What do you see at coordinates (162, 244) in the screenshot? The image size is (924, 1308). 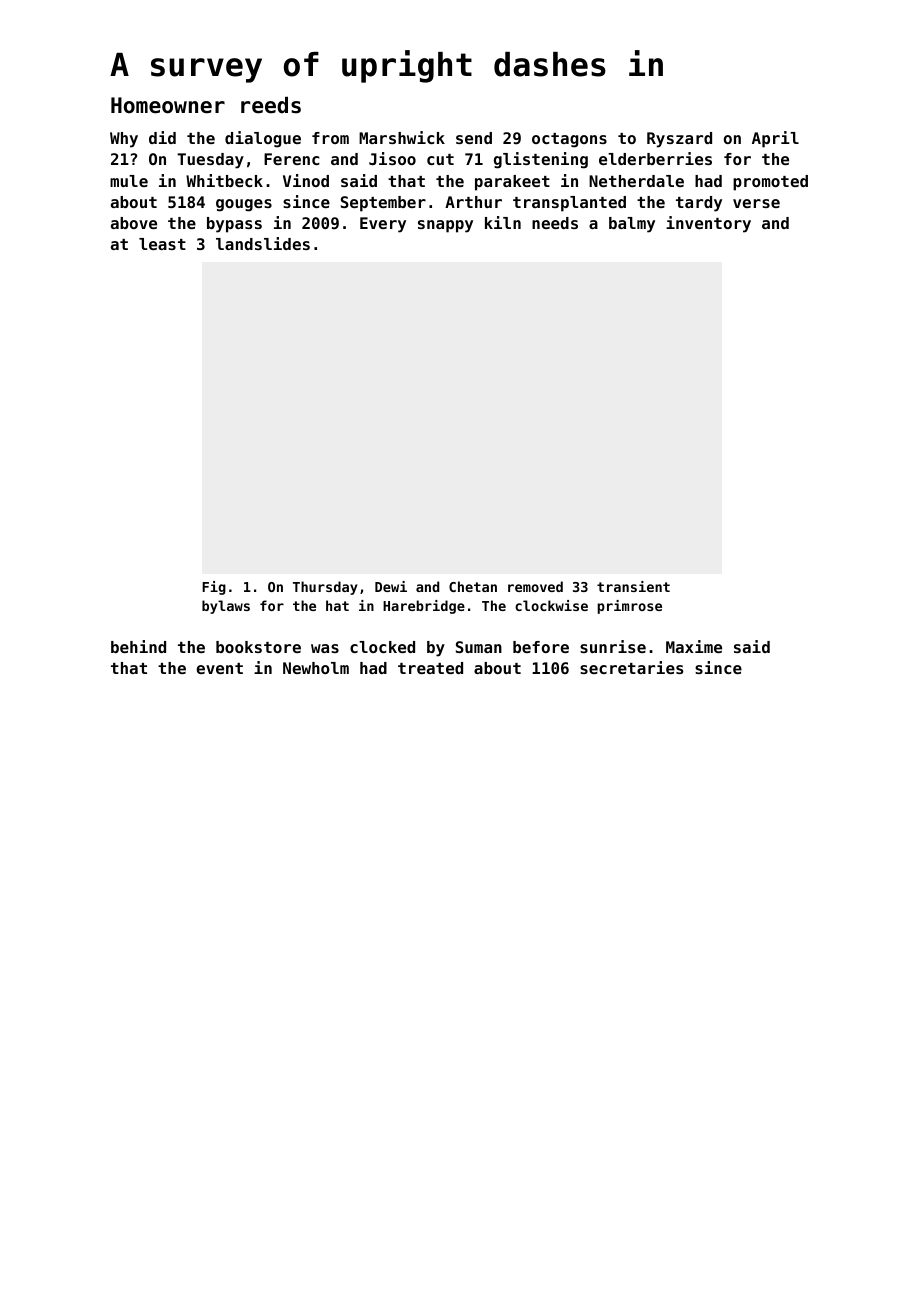 I see `least` at bounding box center [162, 244].
